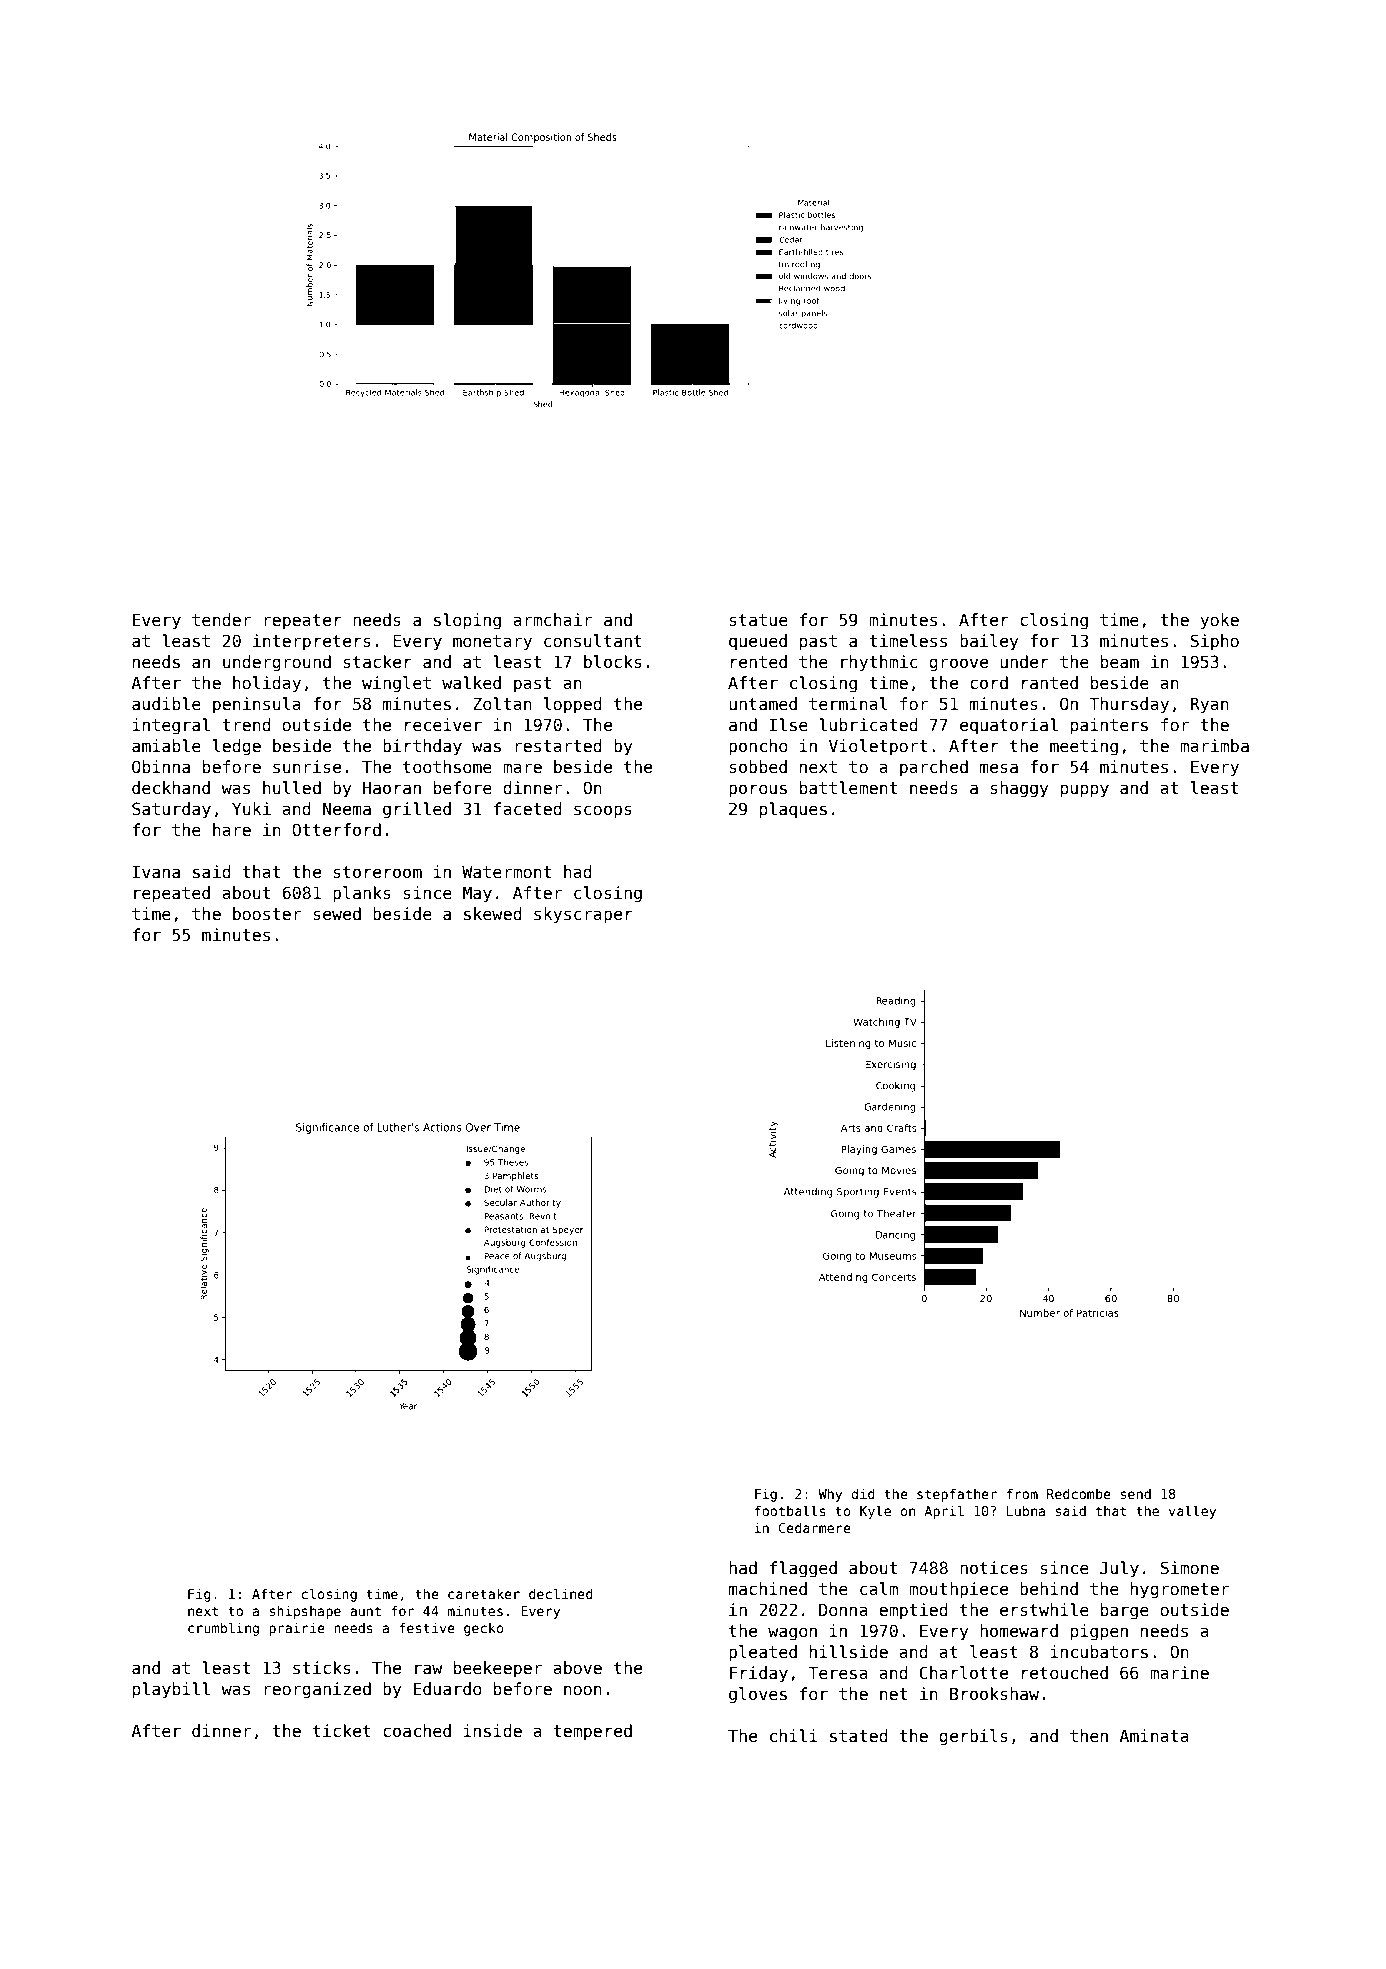 The width and height of the screenshot is (1386, 1969). I want to click on booster, so click(267, 914).
